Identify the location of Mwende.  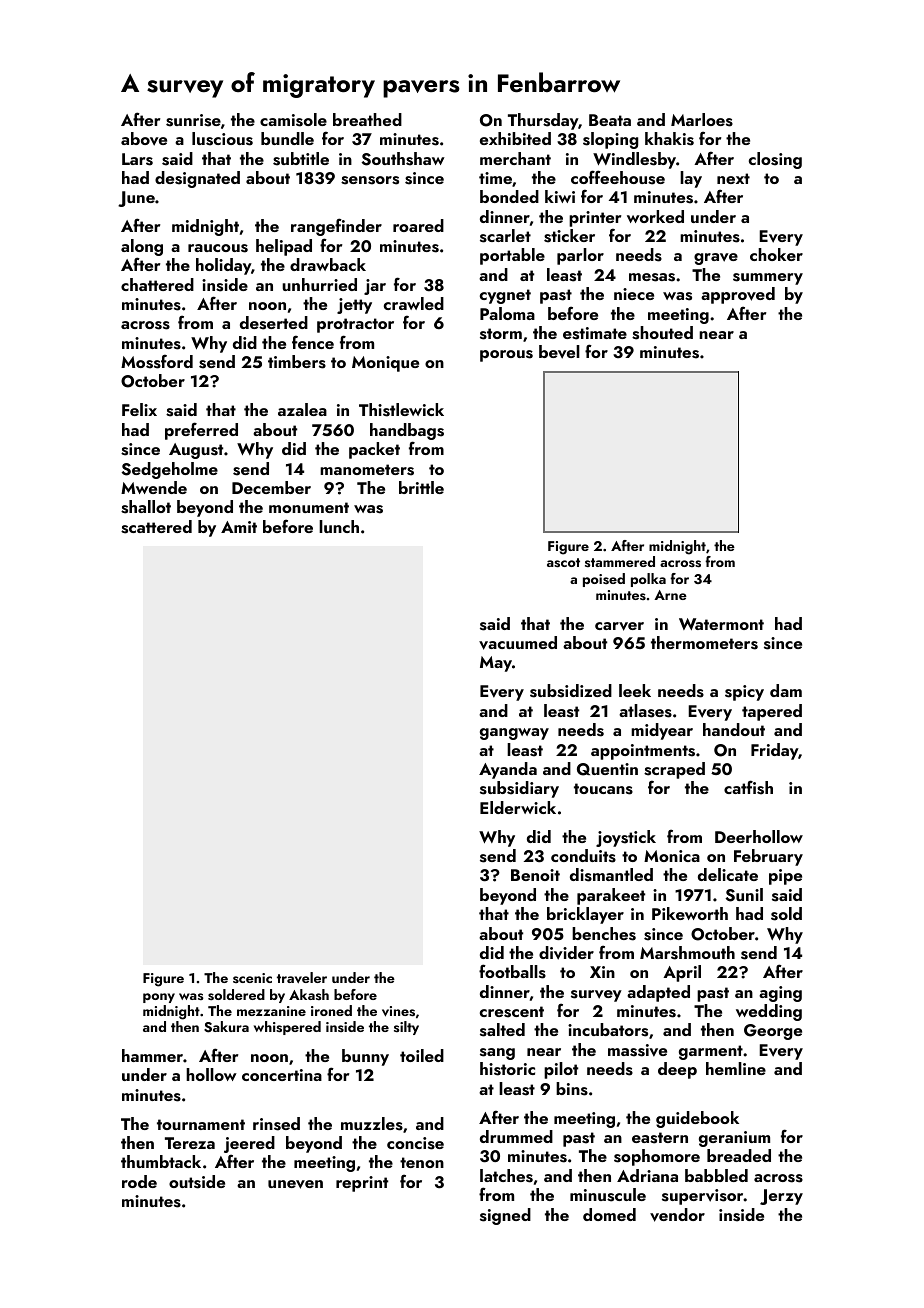
(154, 487).
